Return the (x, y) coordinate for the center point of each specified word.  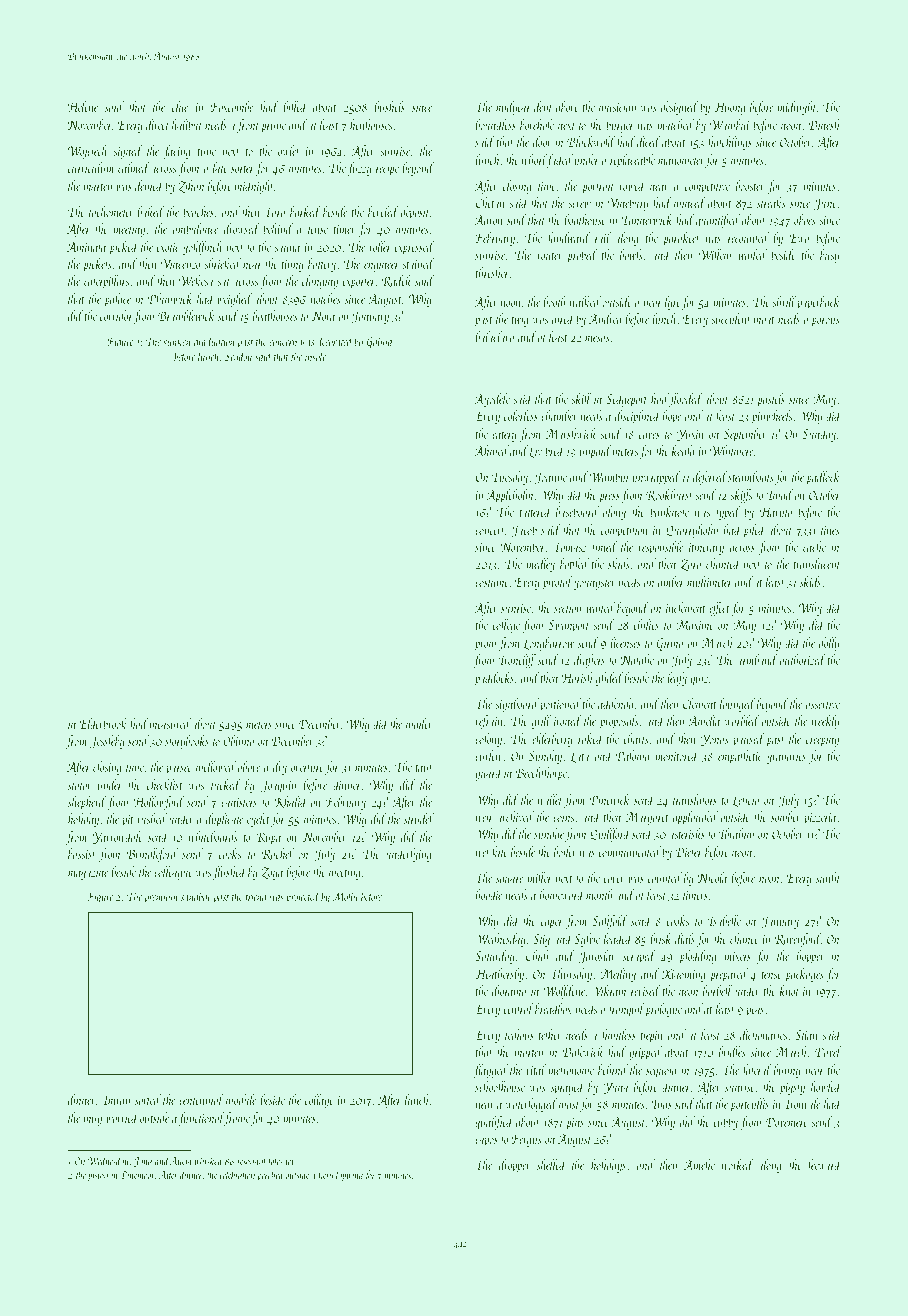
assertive (823, 704)
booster (750, 185)
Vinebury (628, 204)
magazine (88, 874)
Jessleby (107, 742)
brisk (661, 938)
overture (307, 768)
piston (98, 1177)
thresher (492, 272)
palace (117, 300)
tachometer (111, 211)
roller (380, 246)
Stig (541, 940)
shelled (552, 1164)
